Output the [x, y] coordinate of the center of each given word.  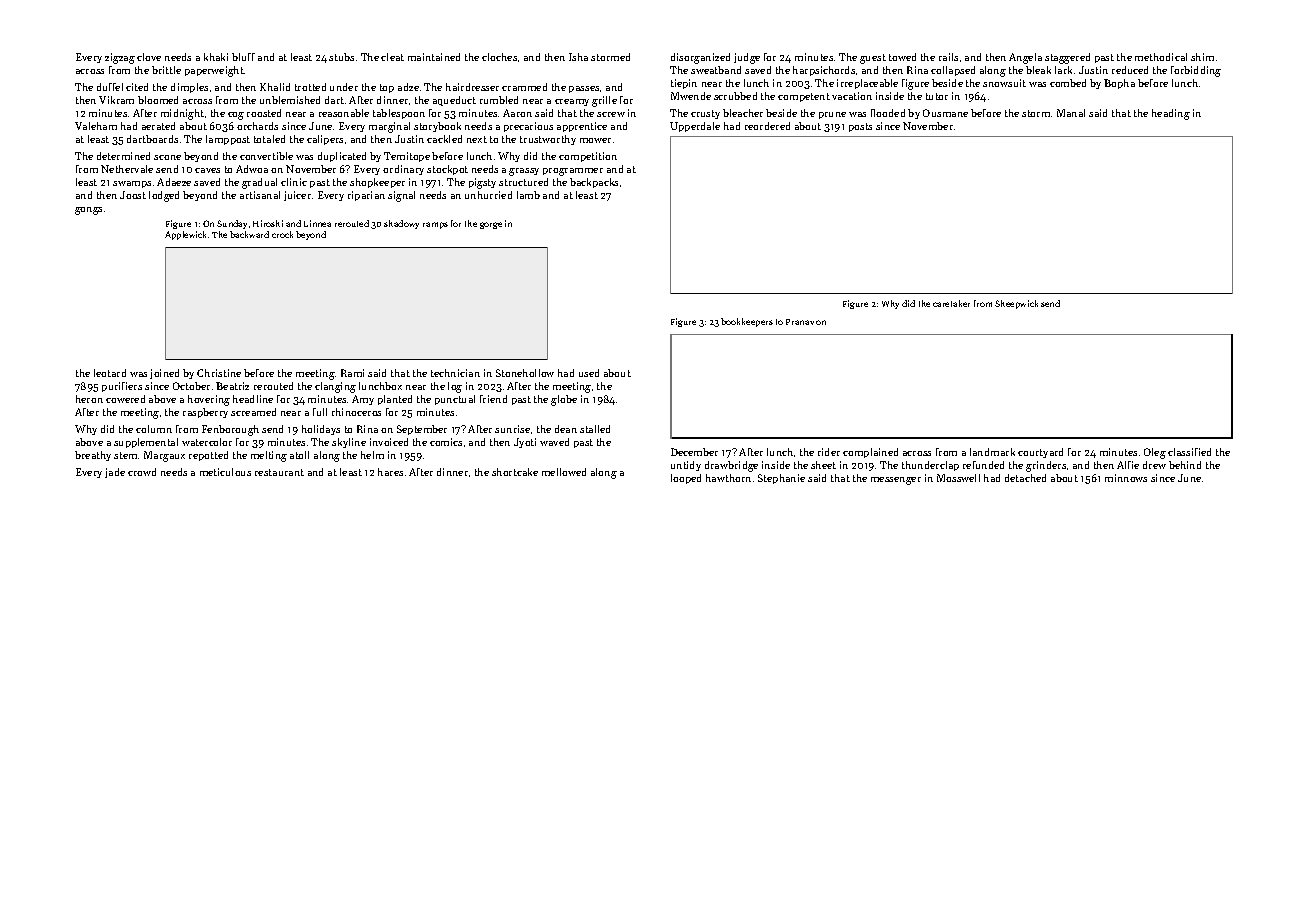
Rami [352, 373]
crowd [142, 472]
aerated [158, 126]
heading [1171, 114]
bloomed [158, 100]
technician [455, 373]
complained [870, 453]
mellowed [564, 472]
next [477, 139]
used [589, 373]
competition [588, 157]
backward [249, 234]
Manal [1071, 113]
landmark [992, 452]
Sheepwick [1016, 304]
